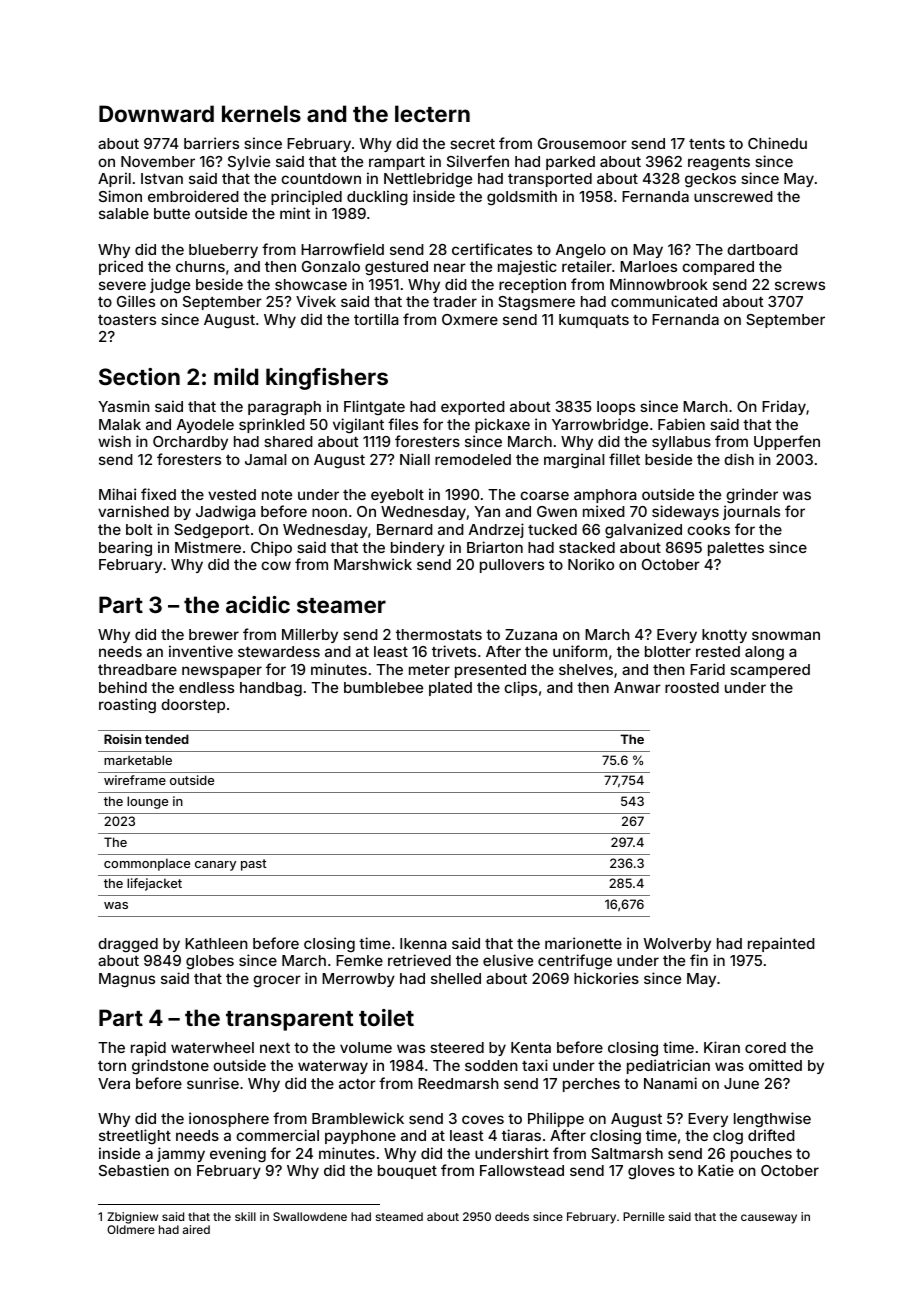 The height and width of the image is (1308, 924). I want to click on causeway, so click(769, 1219).
